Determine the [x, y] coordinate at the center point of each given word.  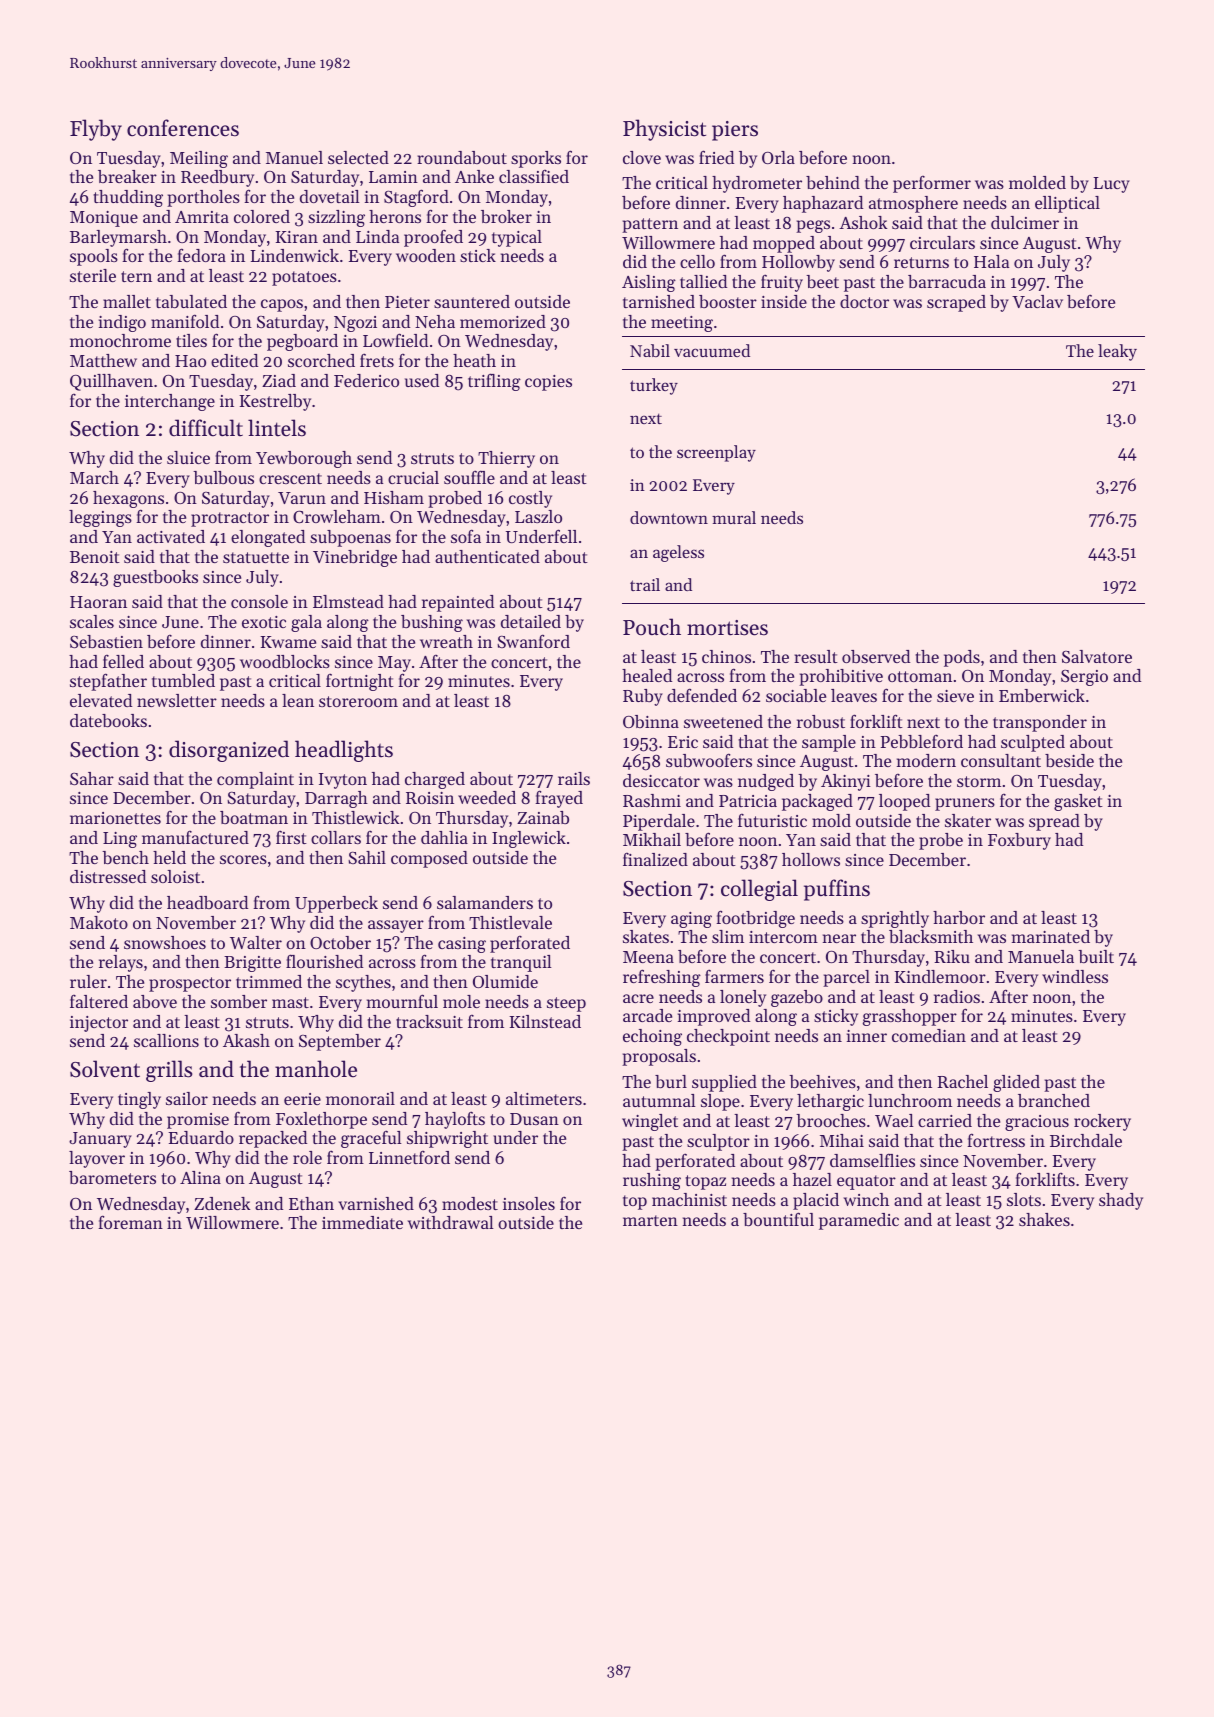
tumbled [183, 680]
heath [474, 360]
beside [1069, 760]
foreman [130, 1222]
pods [962, 658]
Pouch [652, 627]
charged [435, 780]
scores [243, 859]
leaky [1117, 352]
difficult [206, 428]
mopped [784, 244]
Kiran [296, 237]
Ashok [863, 222]
